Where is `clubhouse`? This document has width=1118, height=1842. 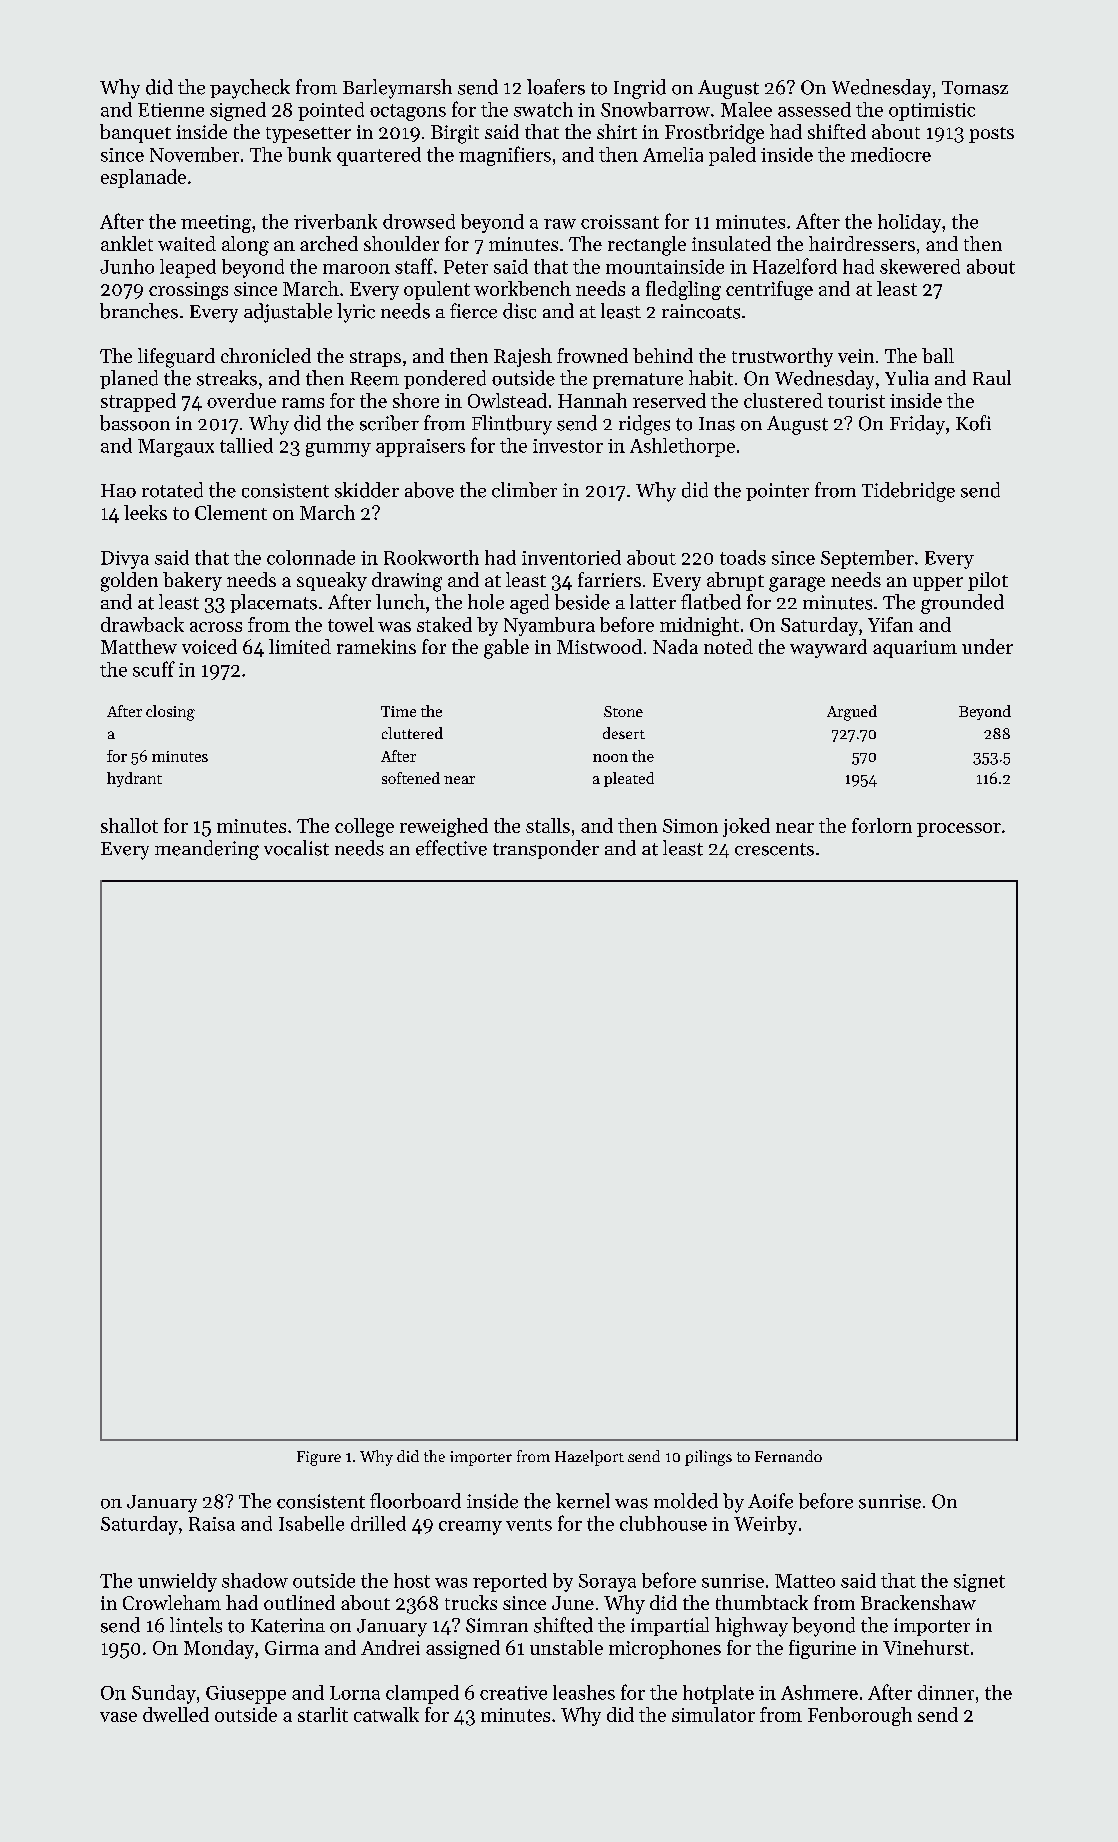
clubhouse is located at coordinates (663, 1523).
